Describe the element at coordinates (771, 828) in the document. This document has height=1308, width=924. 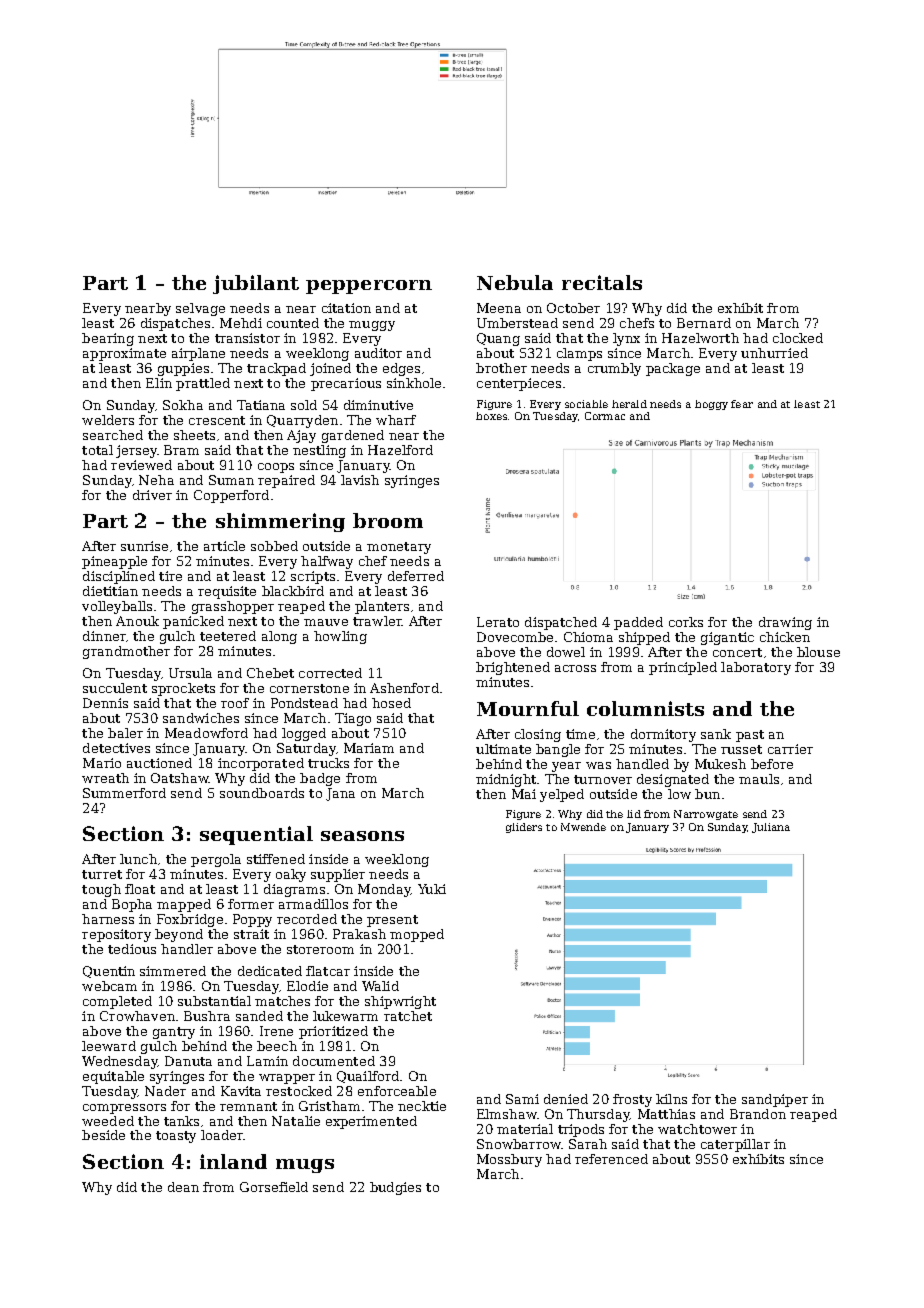
I see `Juliana` at that location.
